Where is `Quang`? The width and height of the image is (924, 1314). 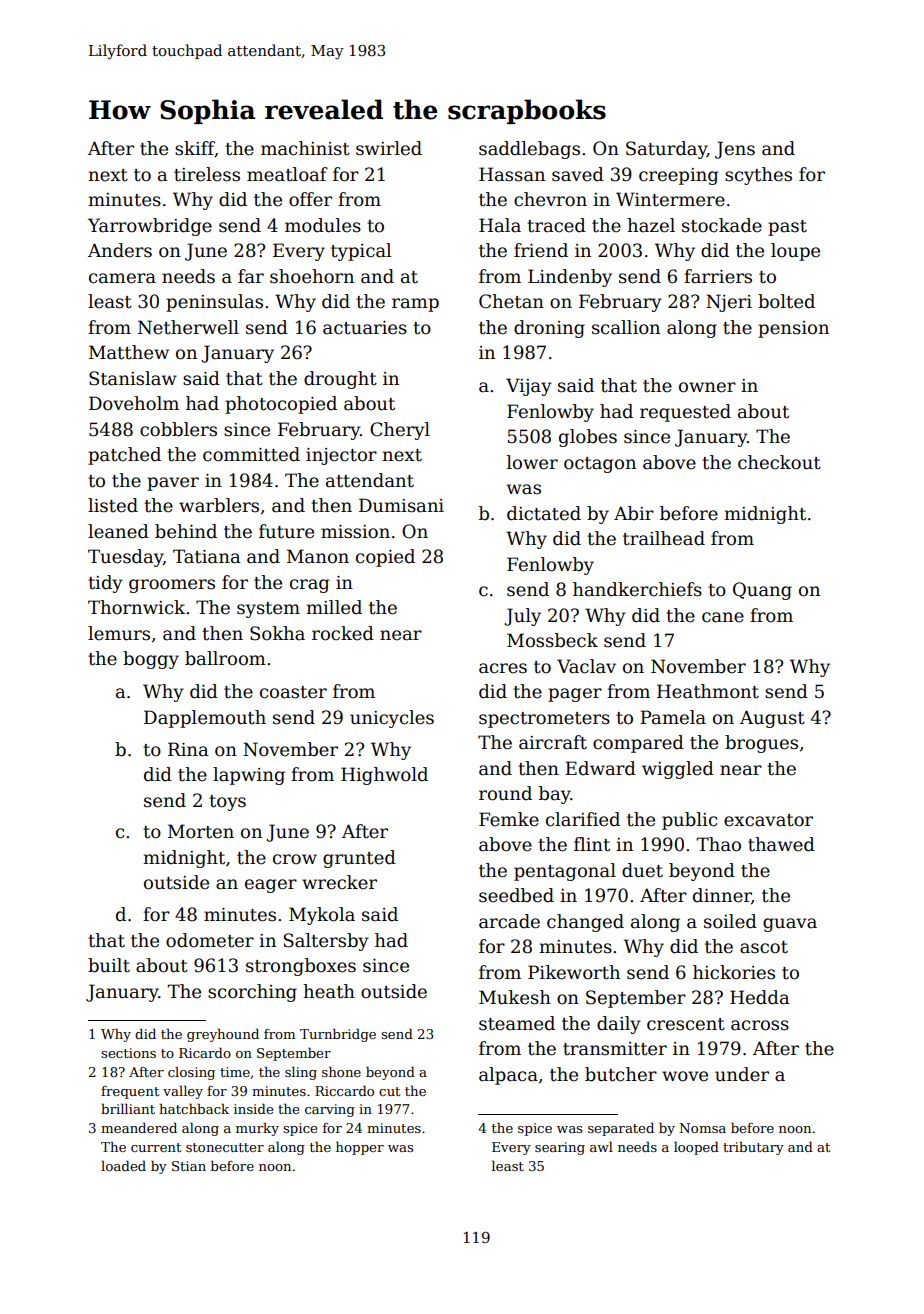 Quang is located at coordinates (762, 591).
